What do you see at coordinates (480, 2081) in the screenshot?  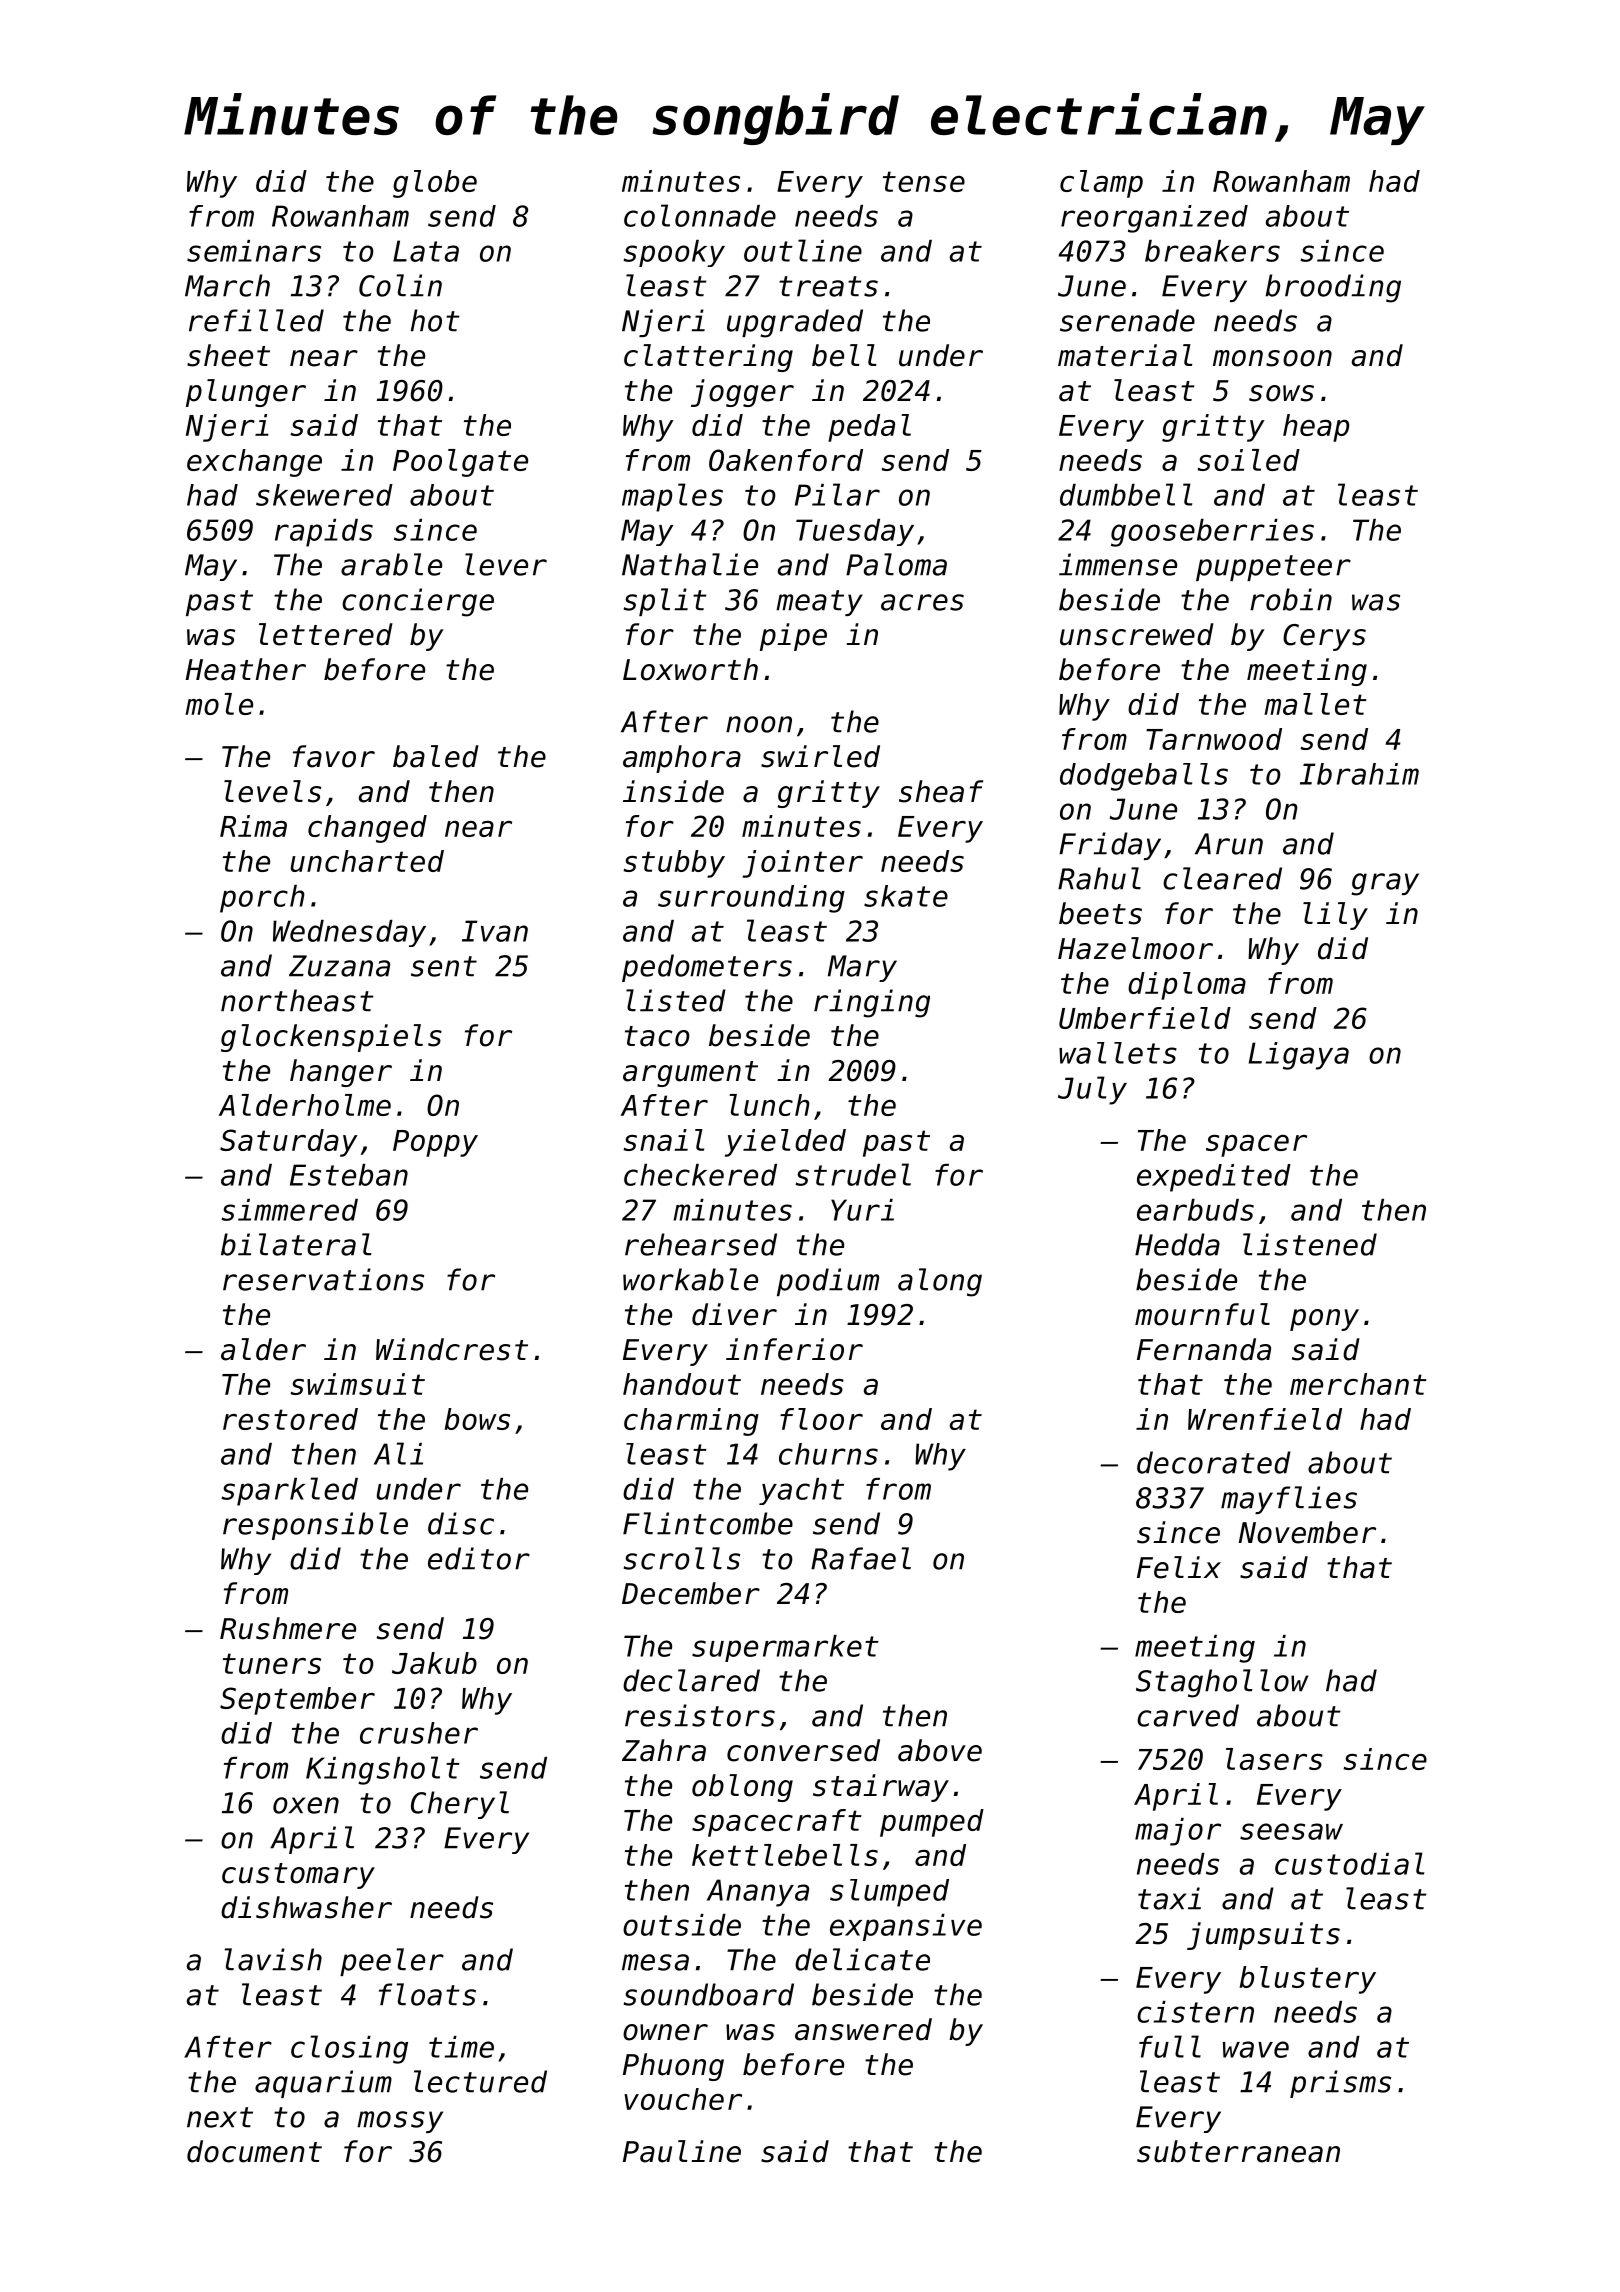 I see `lectured` at bounding box center [480, 2081].
